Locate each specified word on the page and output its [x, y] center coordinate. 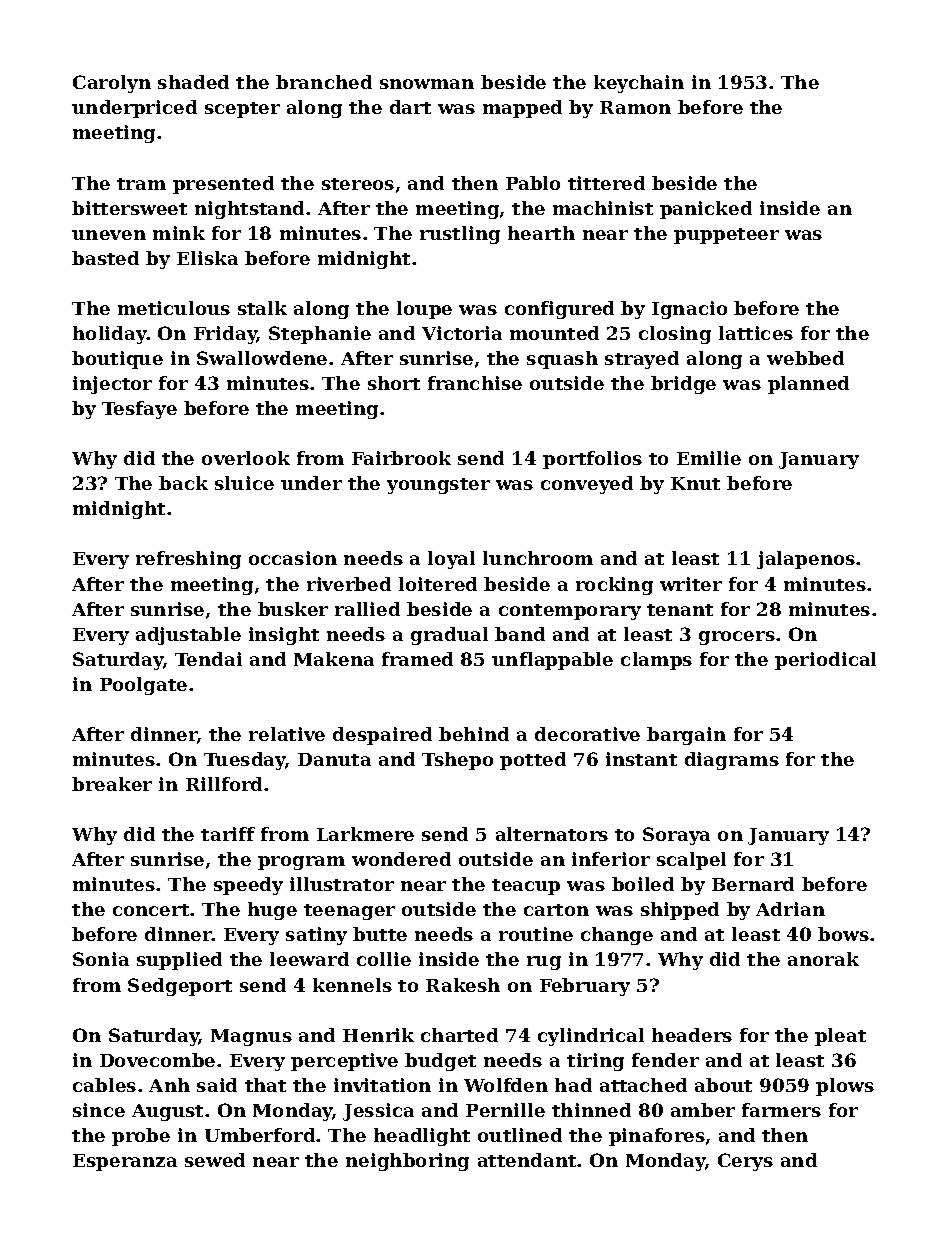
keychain [639, 84]
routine [536, 934]
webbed [805, 358]
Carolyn [112, 84]
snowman [427, 84]
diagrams [732, 761]
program [301, 863]
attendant [528, 1160]
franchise [475, 383]
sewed [215, 1160]
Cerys [745, 1162]
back [183, 483]
